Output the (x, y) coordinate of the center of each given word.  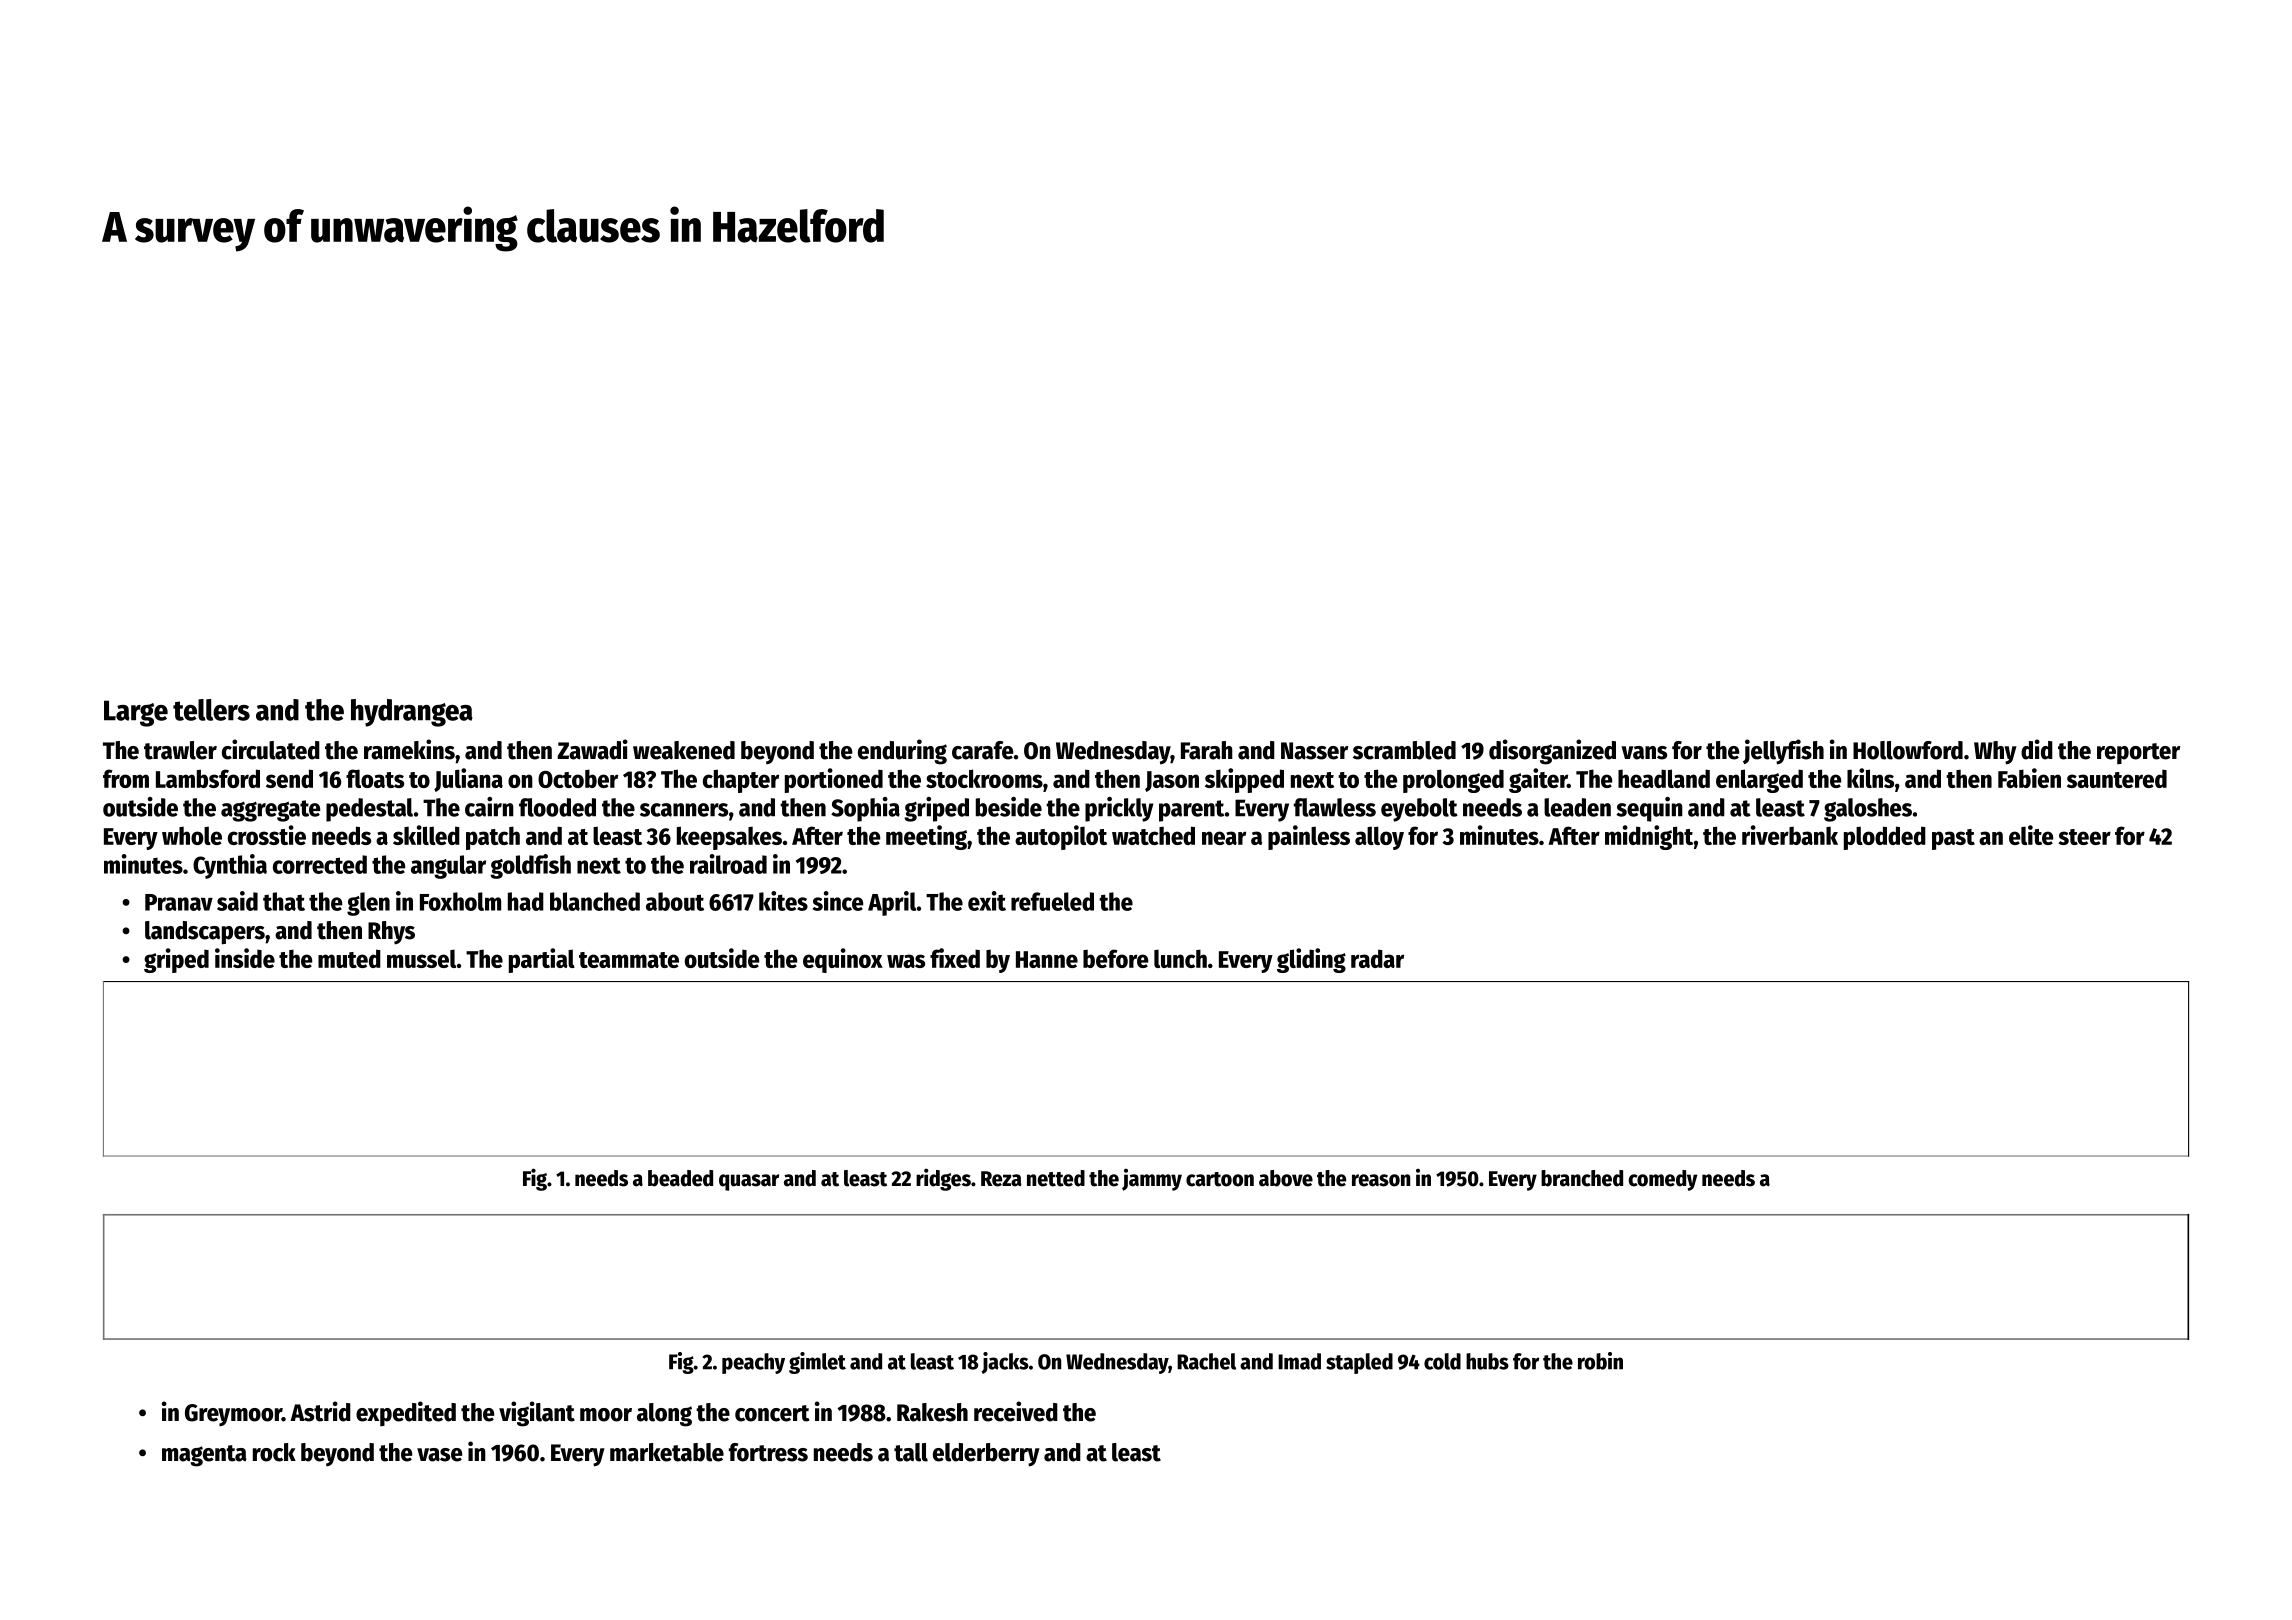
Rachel (1206, 1361)
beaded (680, 1178)
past (1953, 839)
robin (1600, 1361)
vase (439, 1455)
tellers (211, 710)
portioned (834, 780)
